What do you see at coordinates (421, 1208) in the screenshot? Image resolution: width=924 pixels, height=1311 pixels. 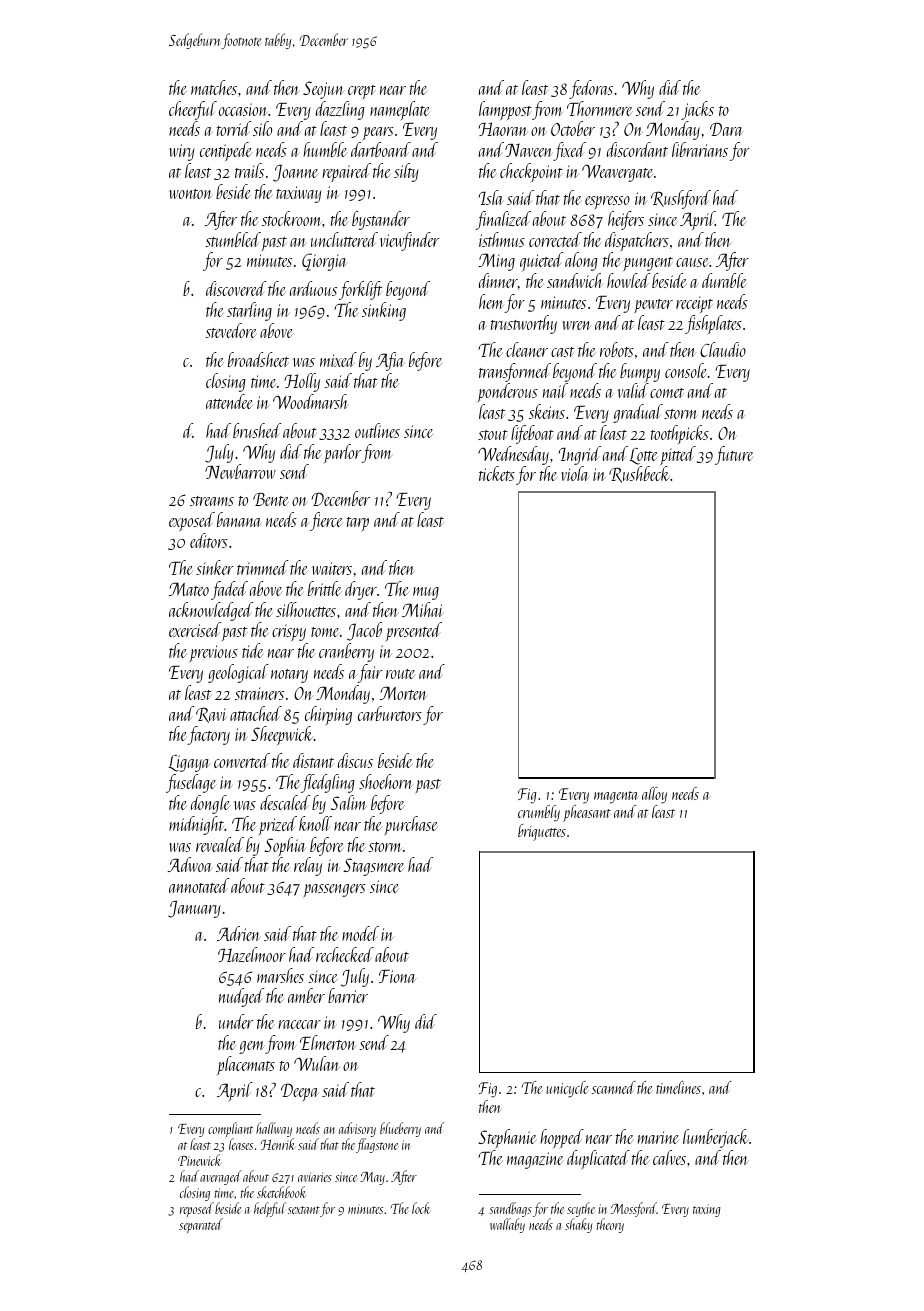 I see `lock` at bounding box center [421, 1208].
